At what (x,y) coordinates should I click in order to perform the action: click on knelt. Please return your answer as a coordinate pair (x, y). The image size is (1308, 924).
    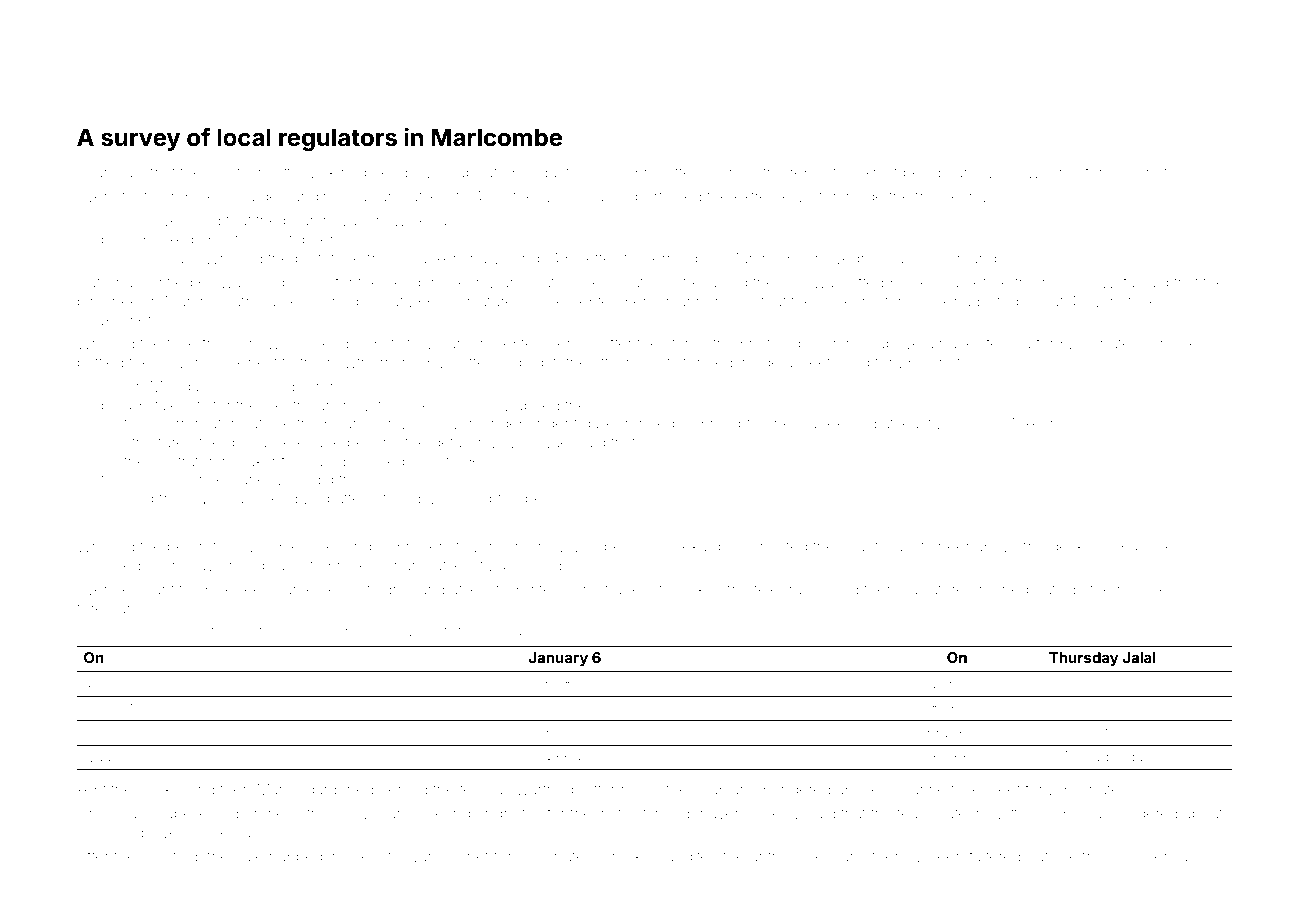
    Looking at the image, I should click on (882, 172).
